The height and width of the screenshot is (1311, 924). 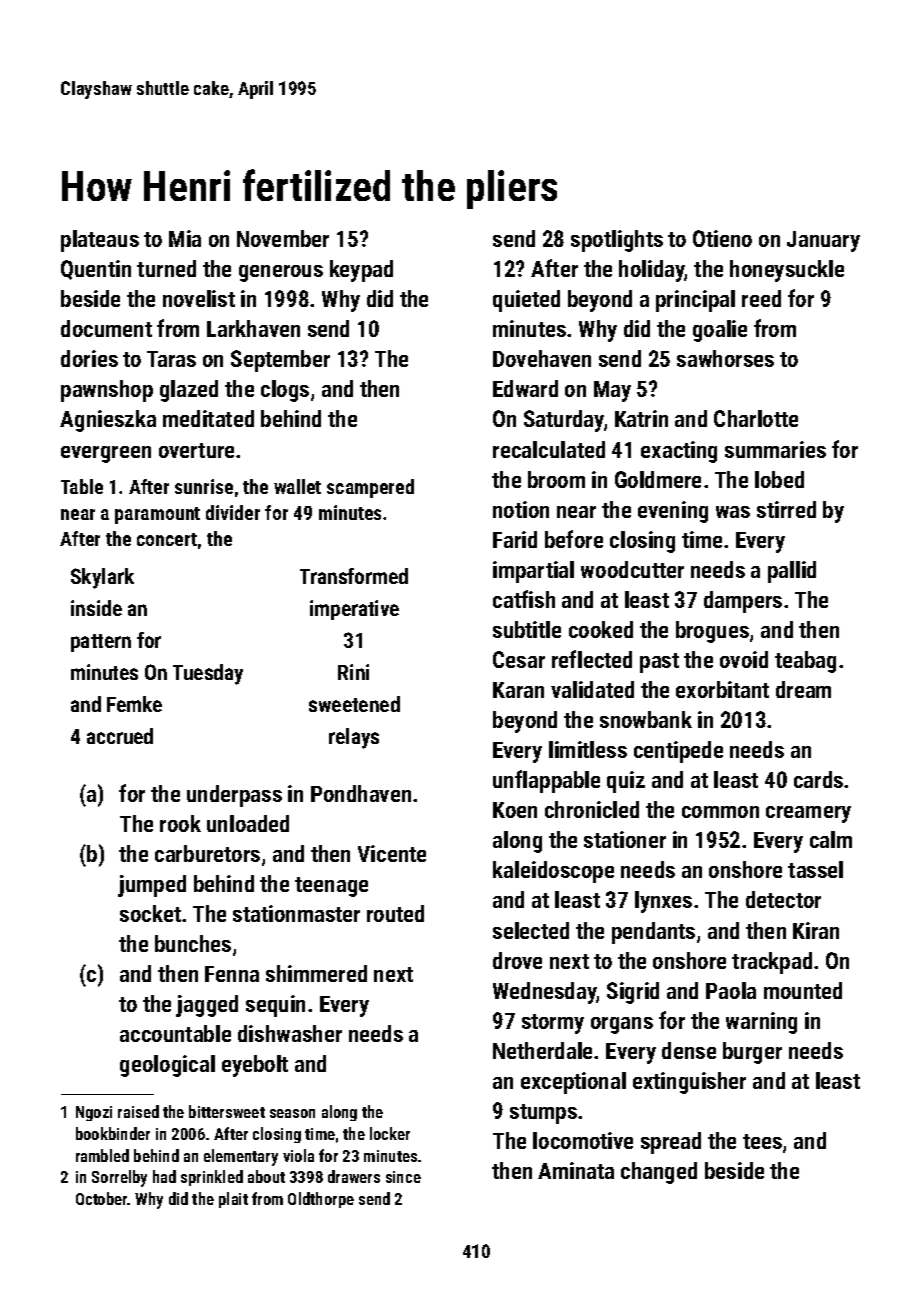 What do you see at coordinates (601, 629) in the screenshot?
I see `cooked` at bounding box center [601, 629].
